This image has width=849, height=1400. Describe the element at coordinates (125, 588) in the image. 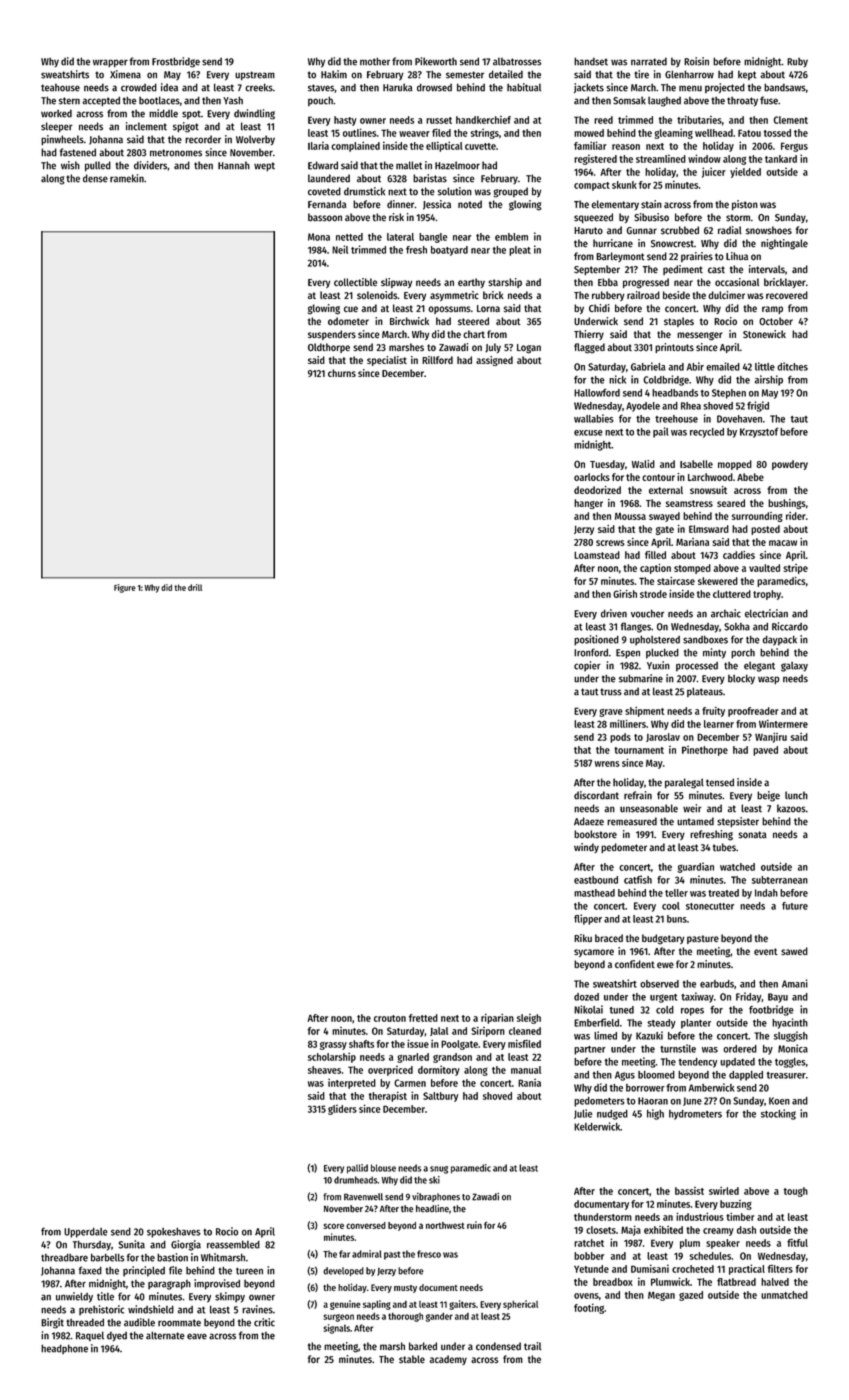

I see `Figure` at that location.
